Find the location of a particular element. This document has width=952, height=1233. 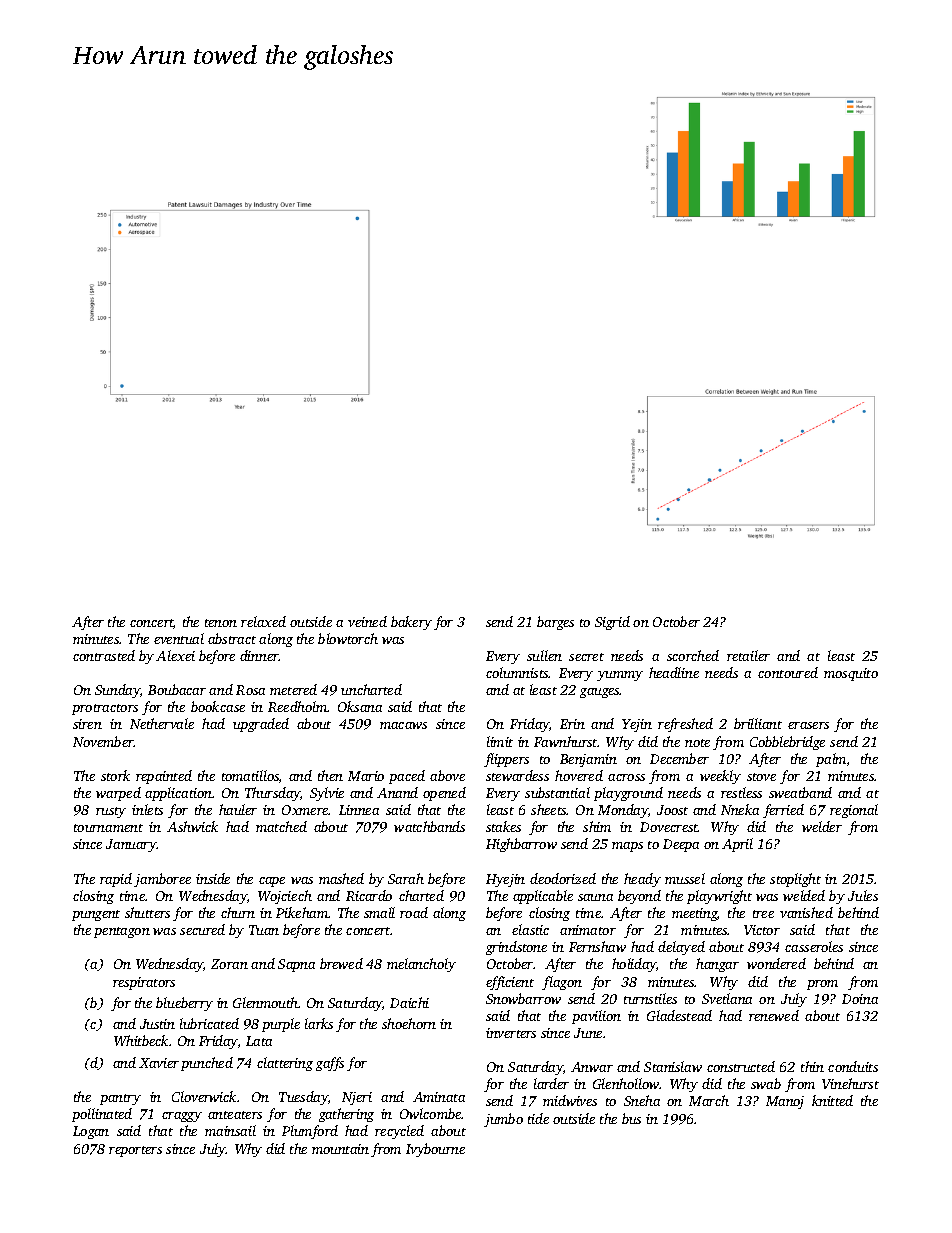

meeting is located at coordinates (695, 914).
